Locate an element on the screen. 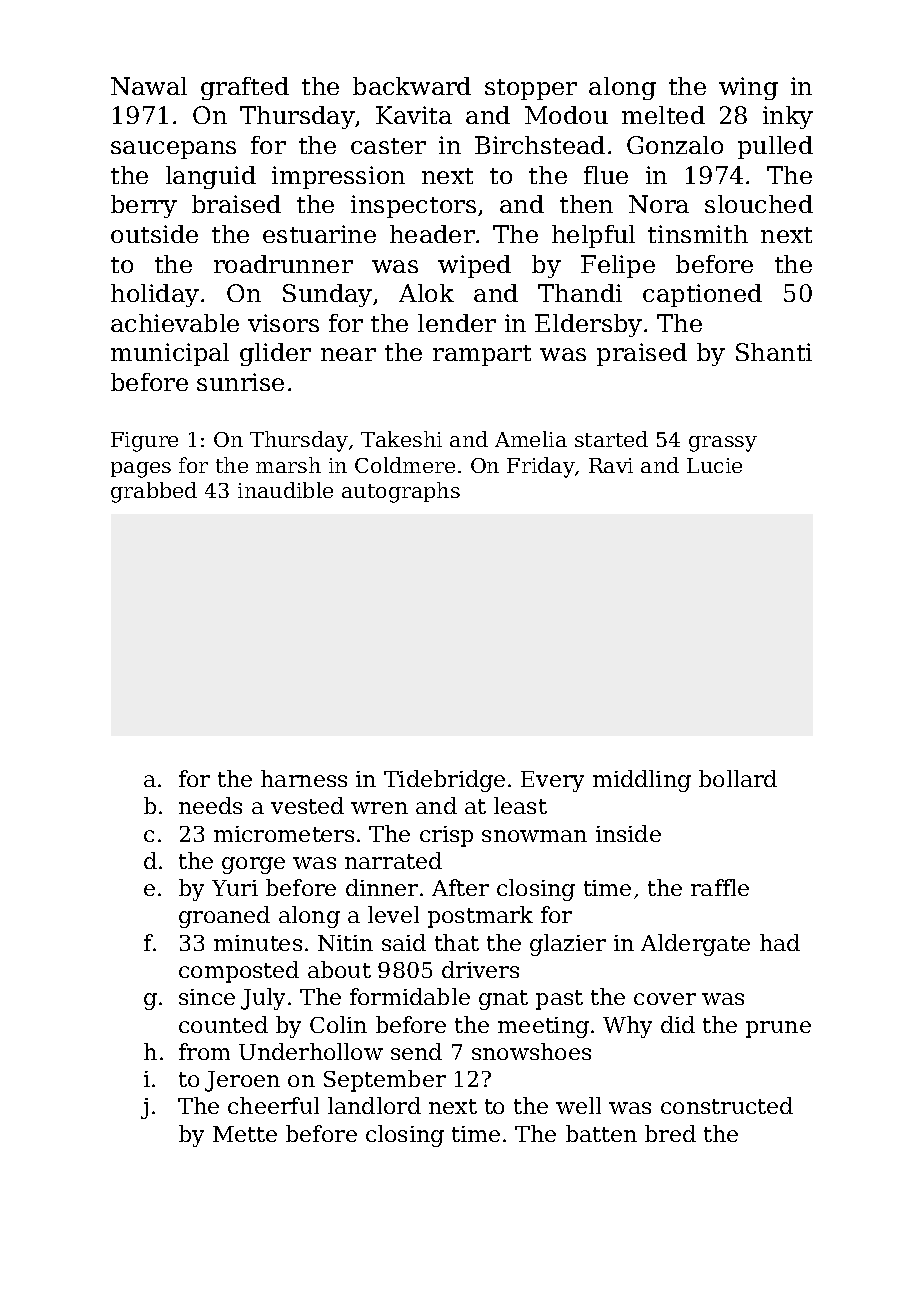 The image size is (924, 1314). constructed is located at coordinates (727, 1105).
